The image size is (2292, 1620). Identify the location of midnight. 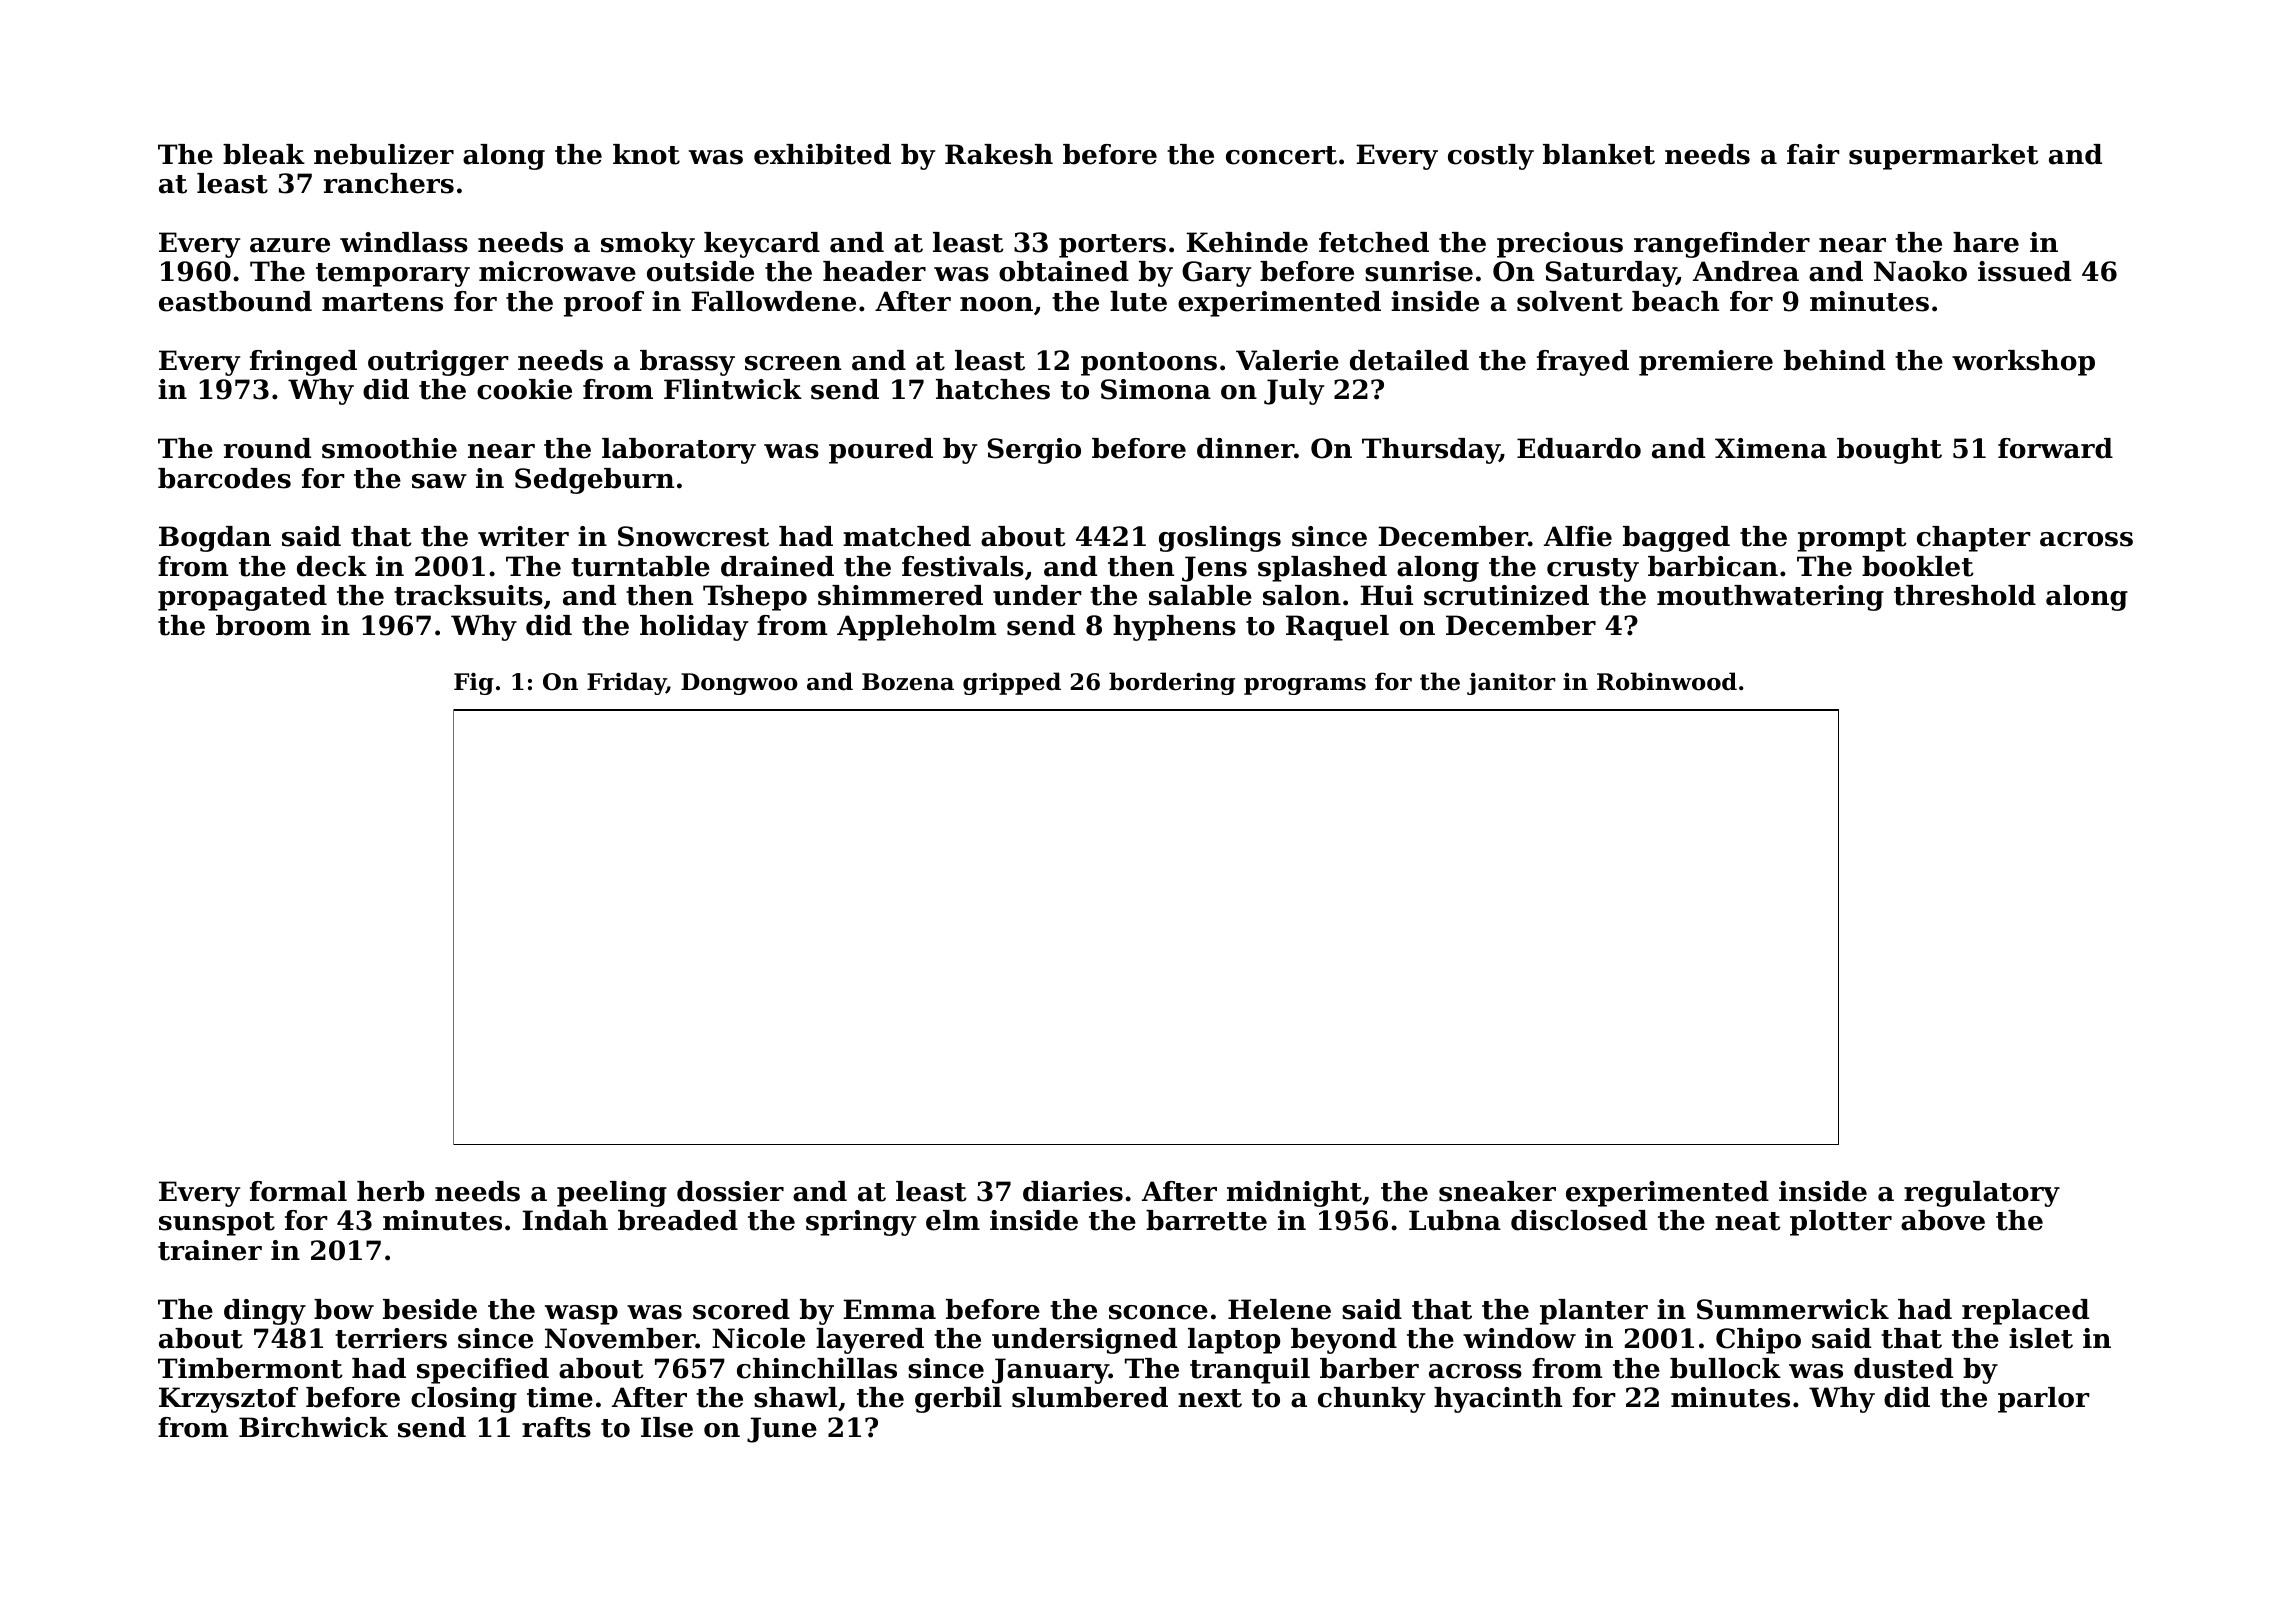
(1294, 1194).
